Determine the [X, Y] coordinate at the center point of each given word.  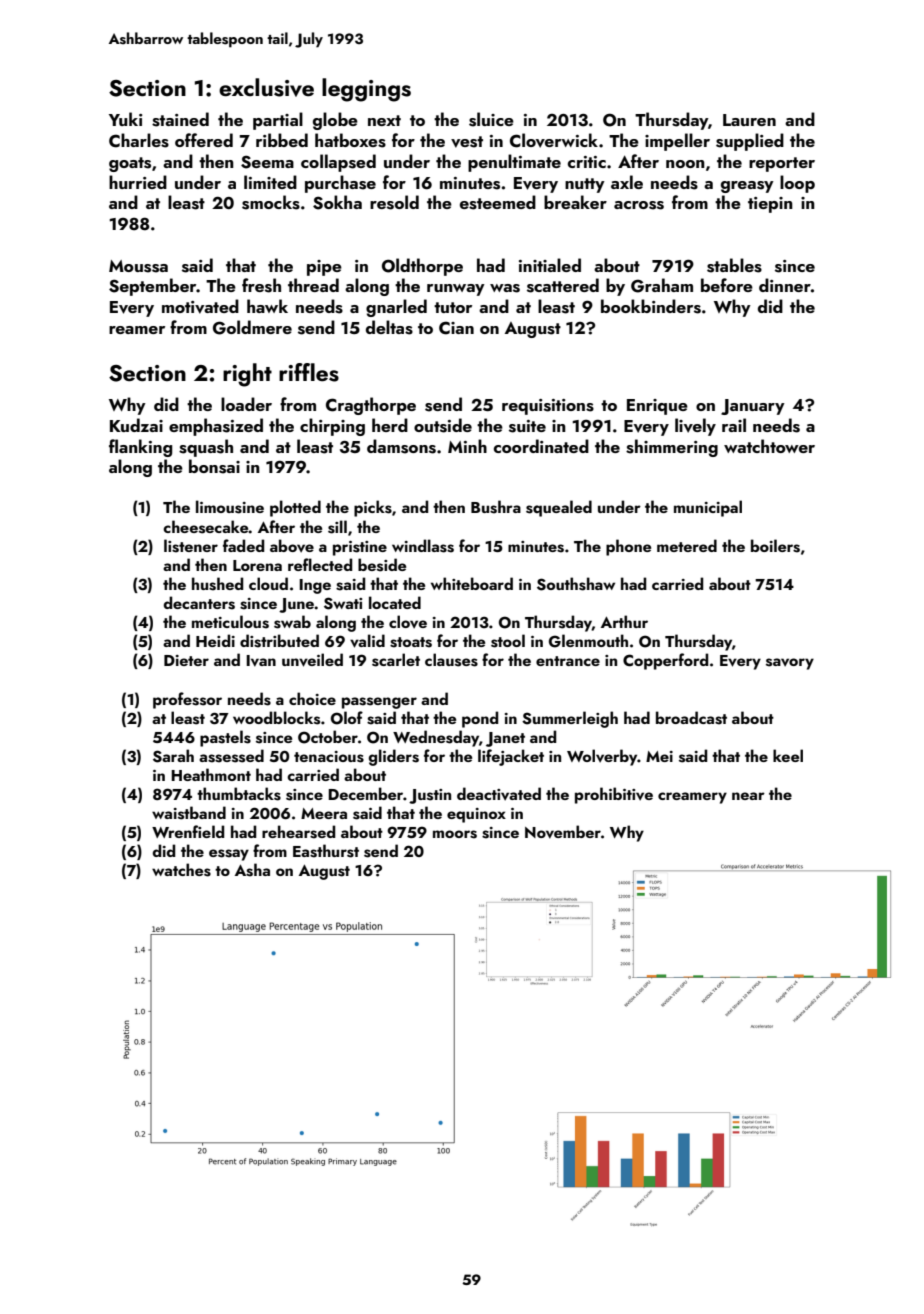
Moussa [138, 266]
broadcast [691, 718]
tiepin [770, 205]
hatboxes [350, 140]
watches [181, 870]
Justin [430, 796]
